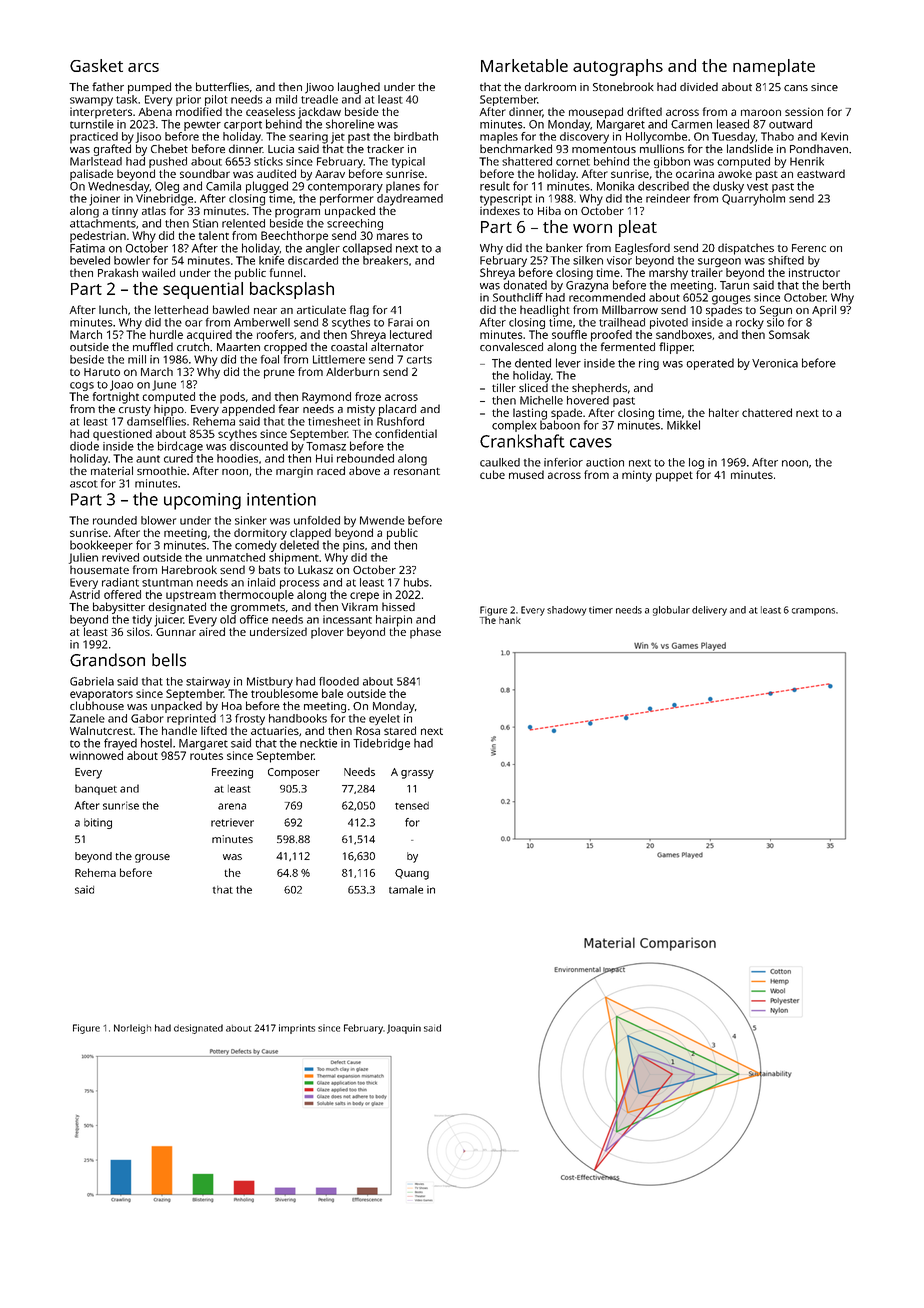 This screenshot has height=1308, width=924. I want to click on imprints, so click(297, 1029).
